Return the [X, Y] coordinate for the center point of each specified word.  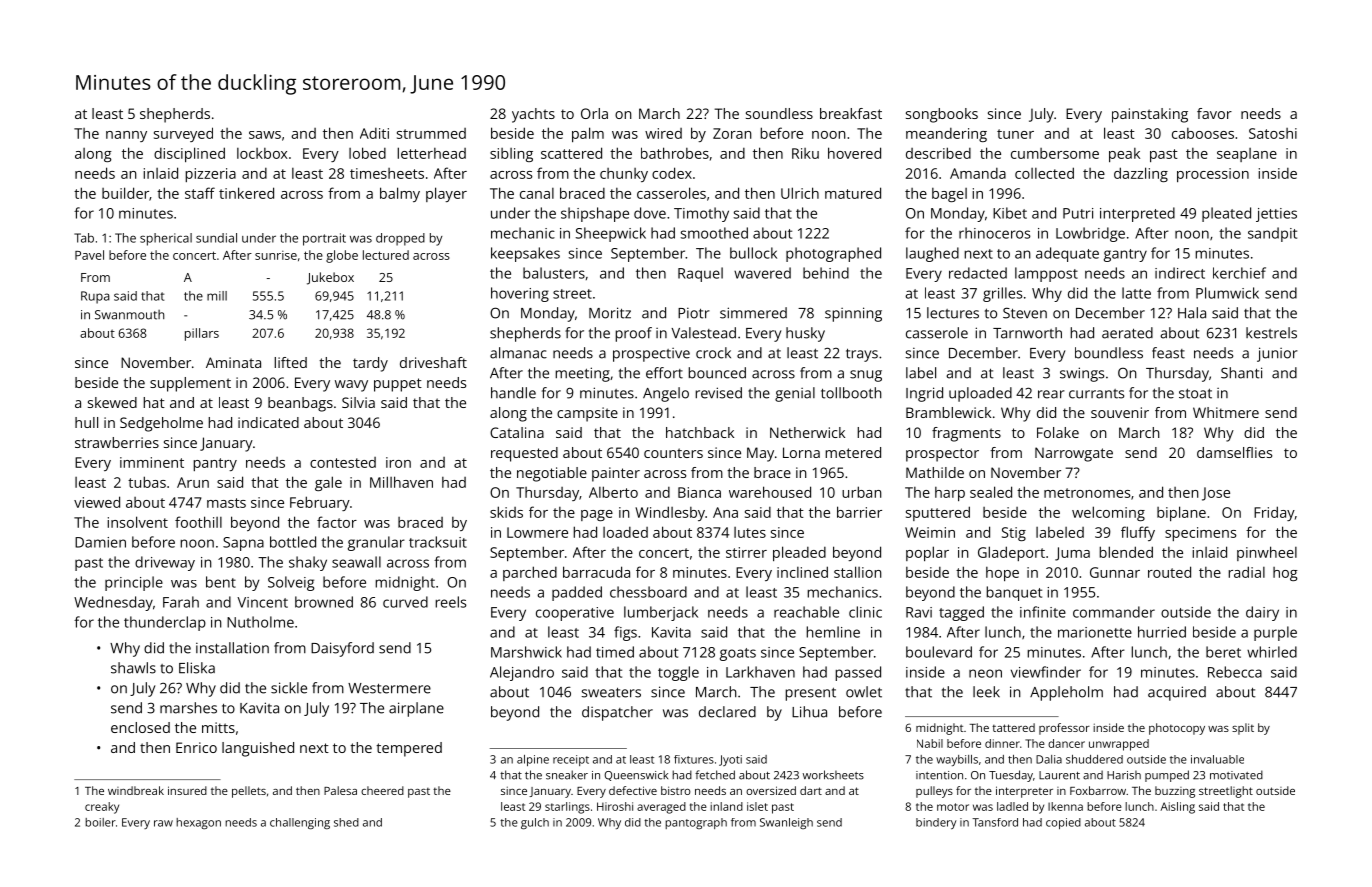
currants [1096, 394]
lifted [290, 362]
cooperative [575, 614]
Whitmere [1226, 412]
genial [795, 394]
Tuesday [1011, 776]
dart [811, 790]
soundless [779, 113]
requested [524, 454]
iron [398, 462]
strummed [431, 133]
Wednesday [113, 603]
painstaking [1150, 115]
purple [1275, 633]
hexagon [198, 823]
